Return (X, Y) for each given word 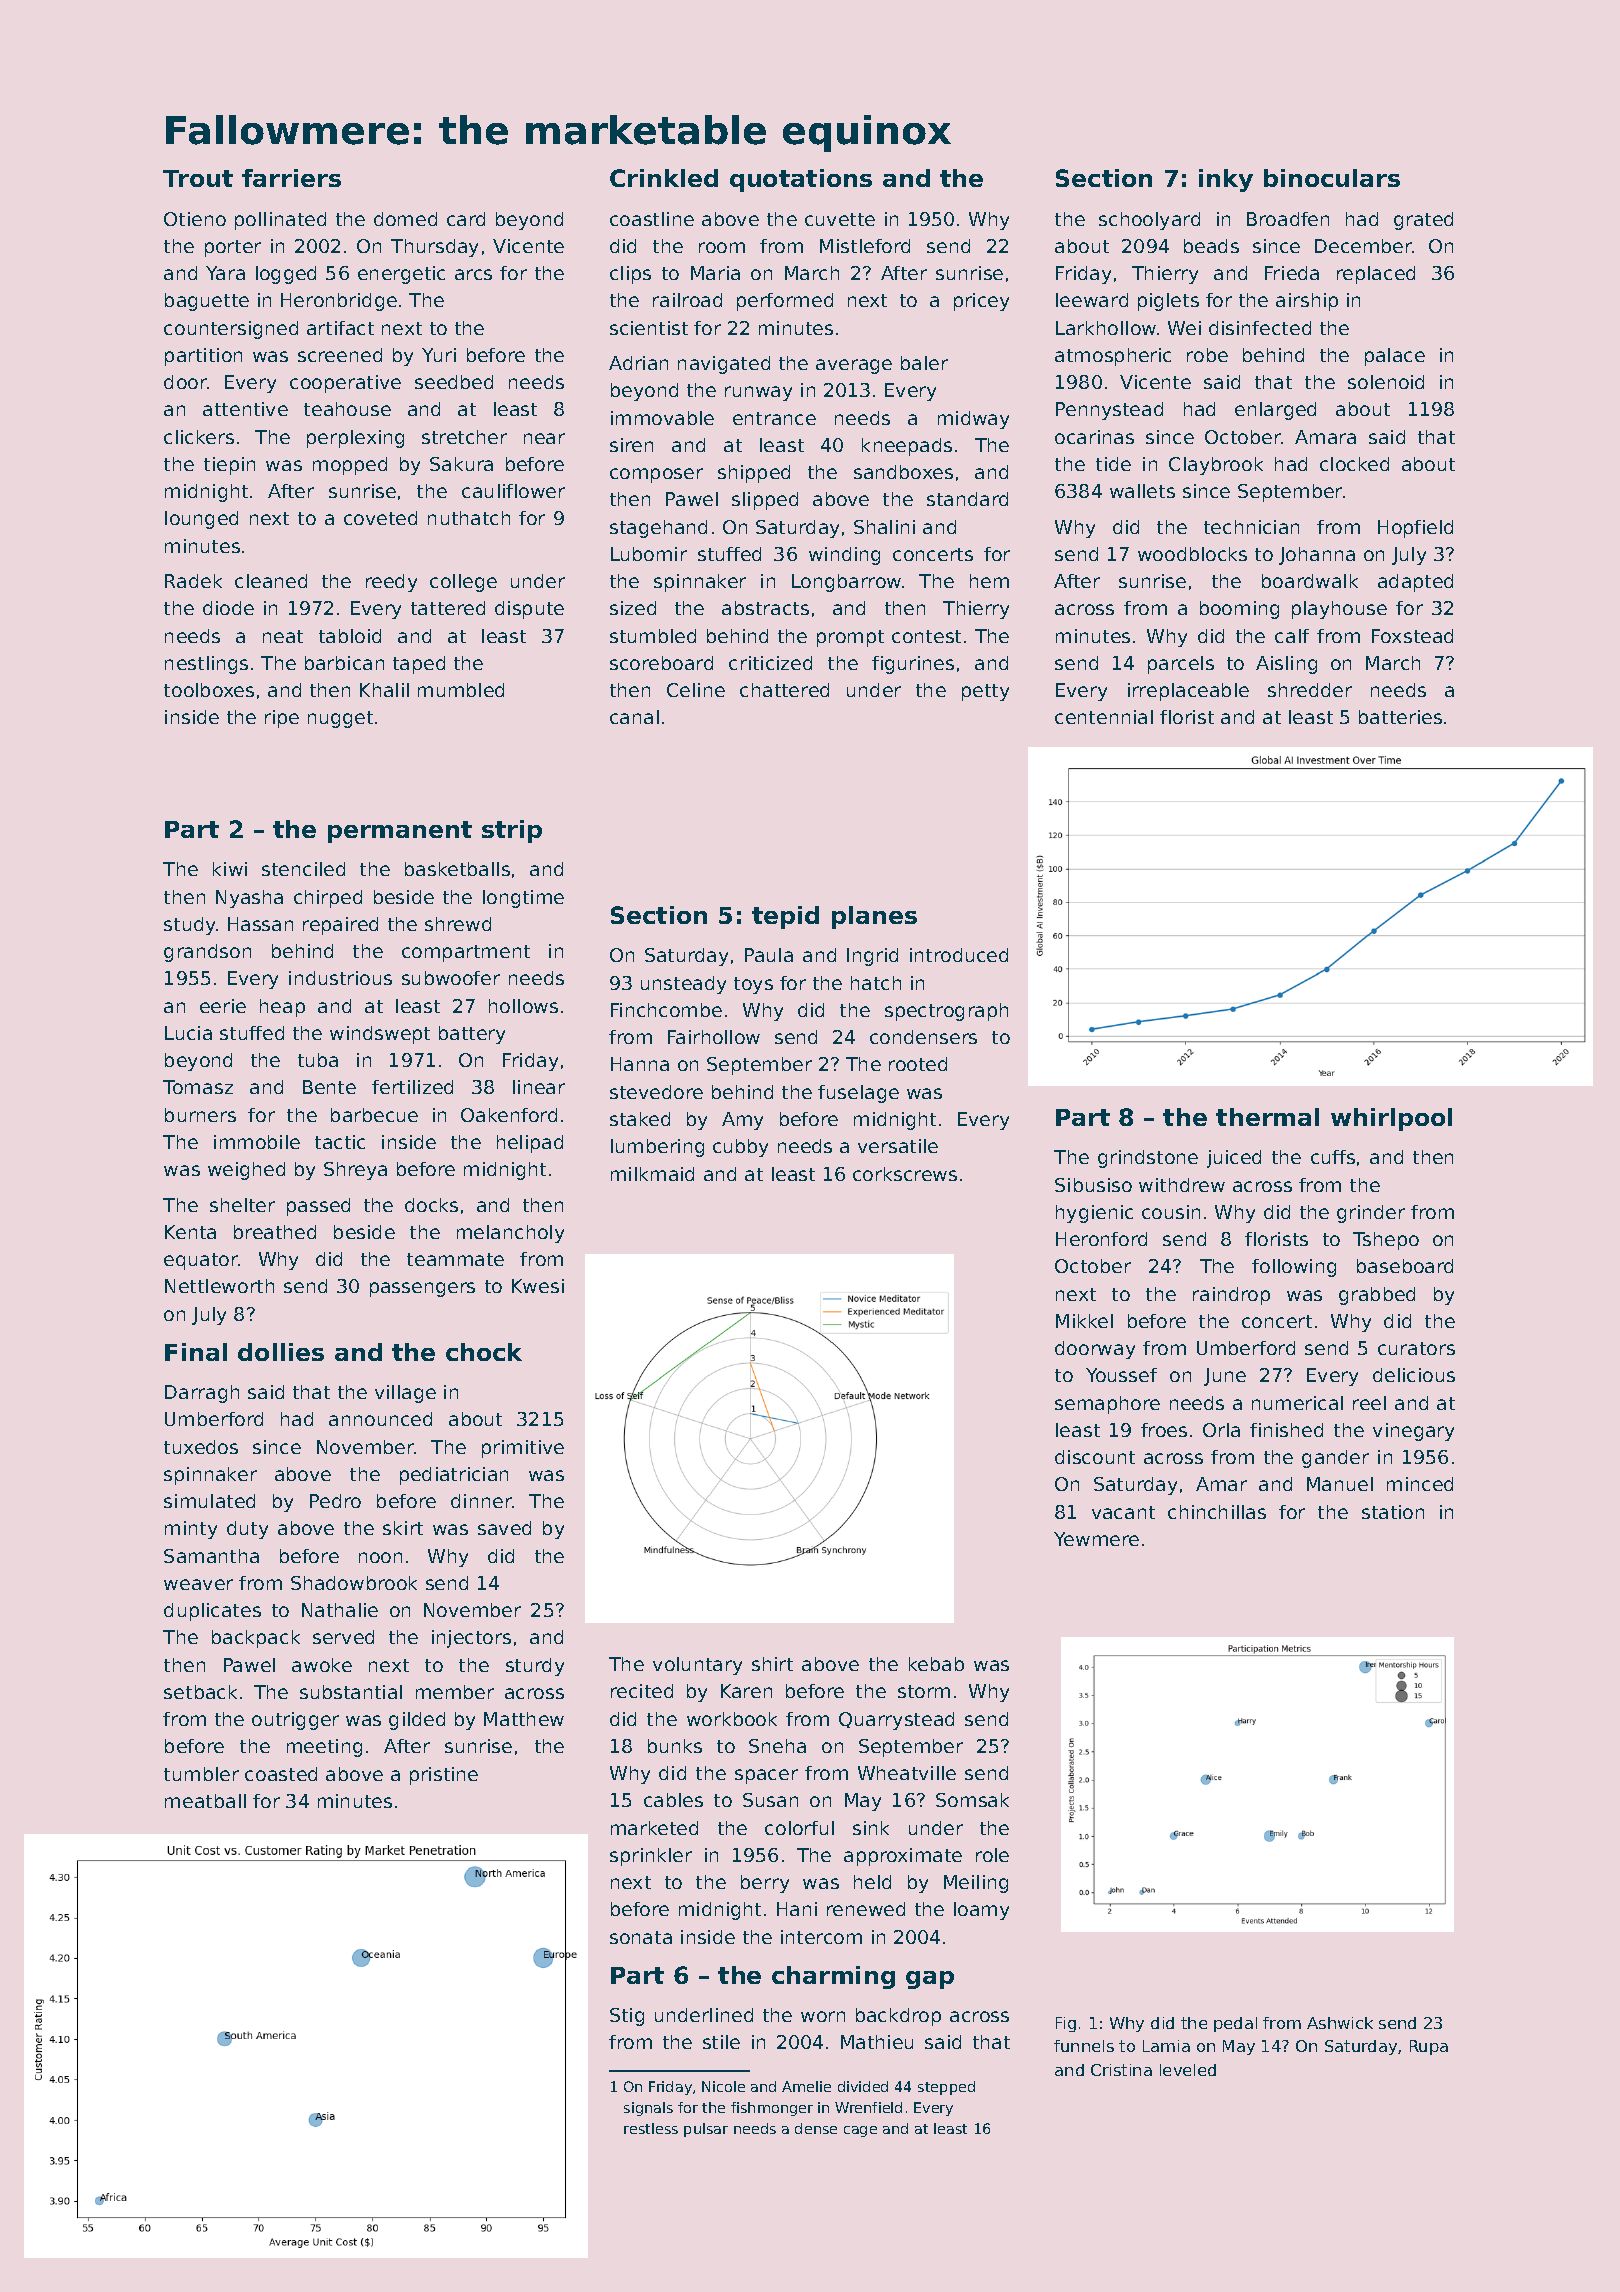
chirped (328, 899)
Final (196, 1352)
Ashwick (1340, 2023)
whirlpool (1391, 1119)
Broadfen (1288, 219)
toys (753, 985)
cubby (740, 1148)
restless (651, 2128)
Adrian (638, 363)
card (466, 219)
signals (648, 2109)
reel (1369, 1403)
